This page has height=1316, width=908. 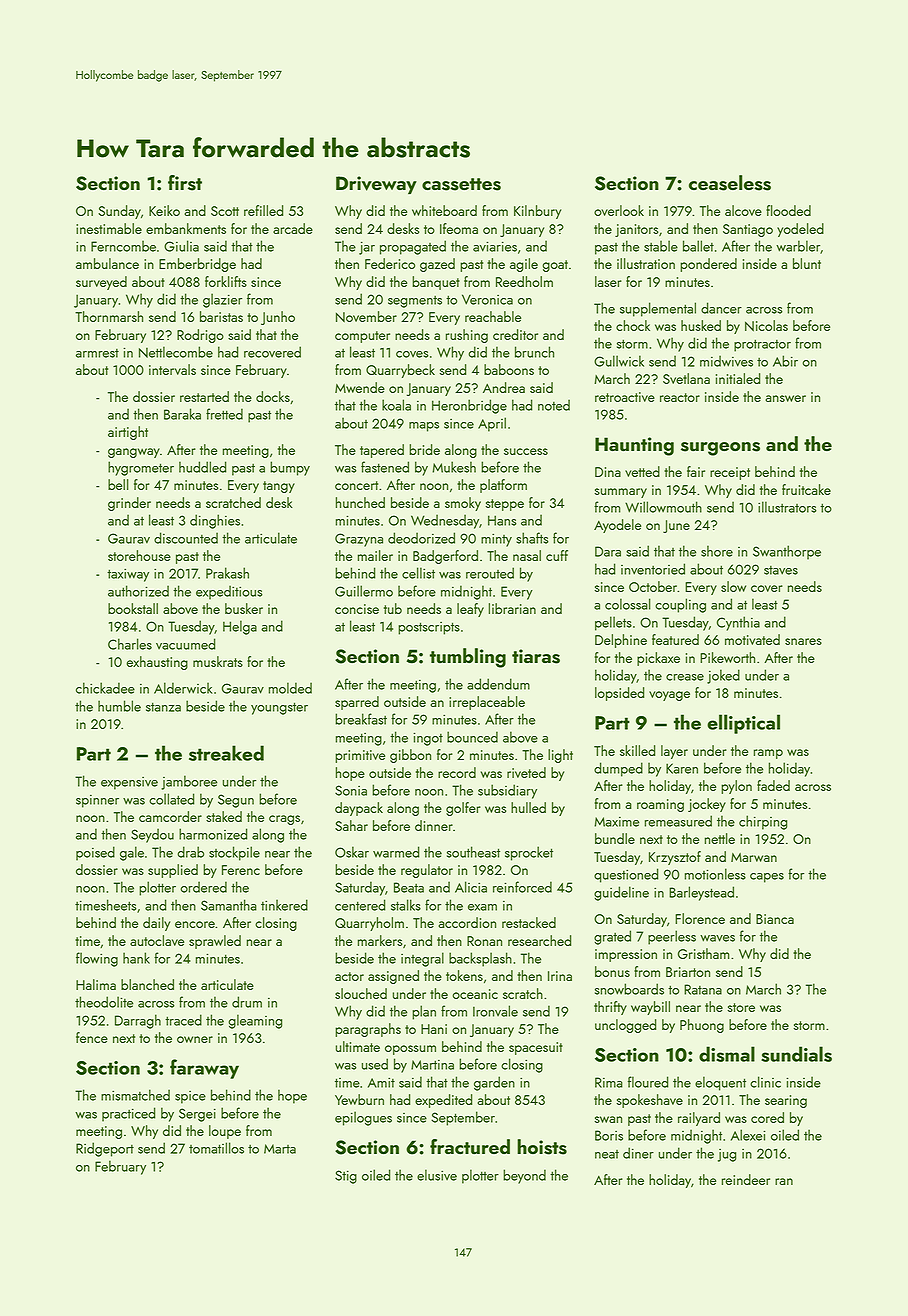 I want to click on sparred, so click(x=357, y=703).
